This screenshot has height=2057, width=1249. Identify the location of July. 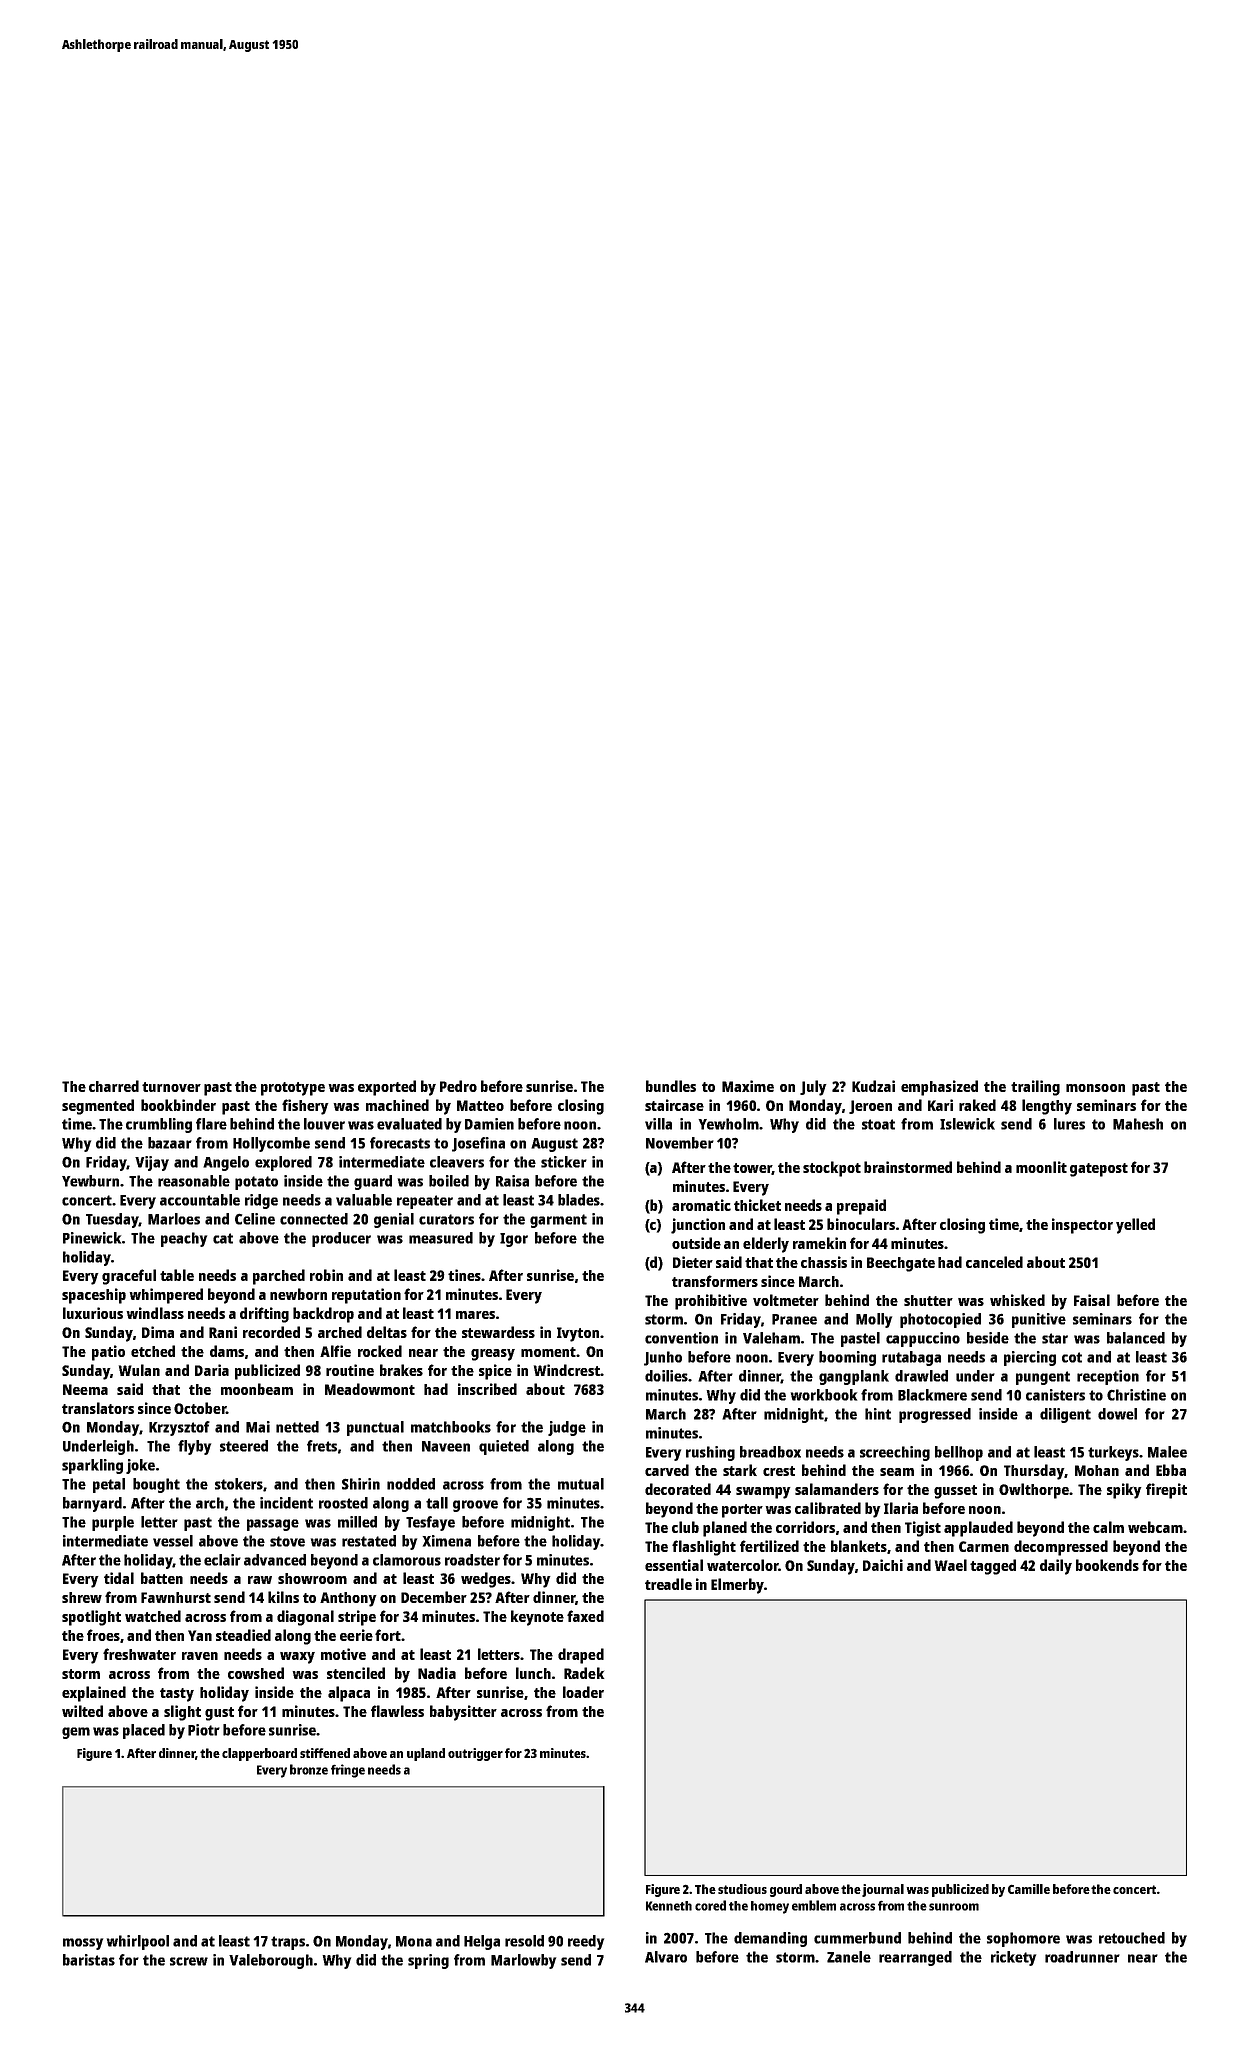
(813, 1088).
